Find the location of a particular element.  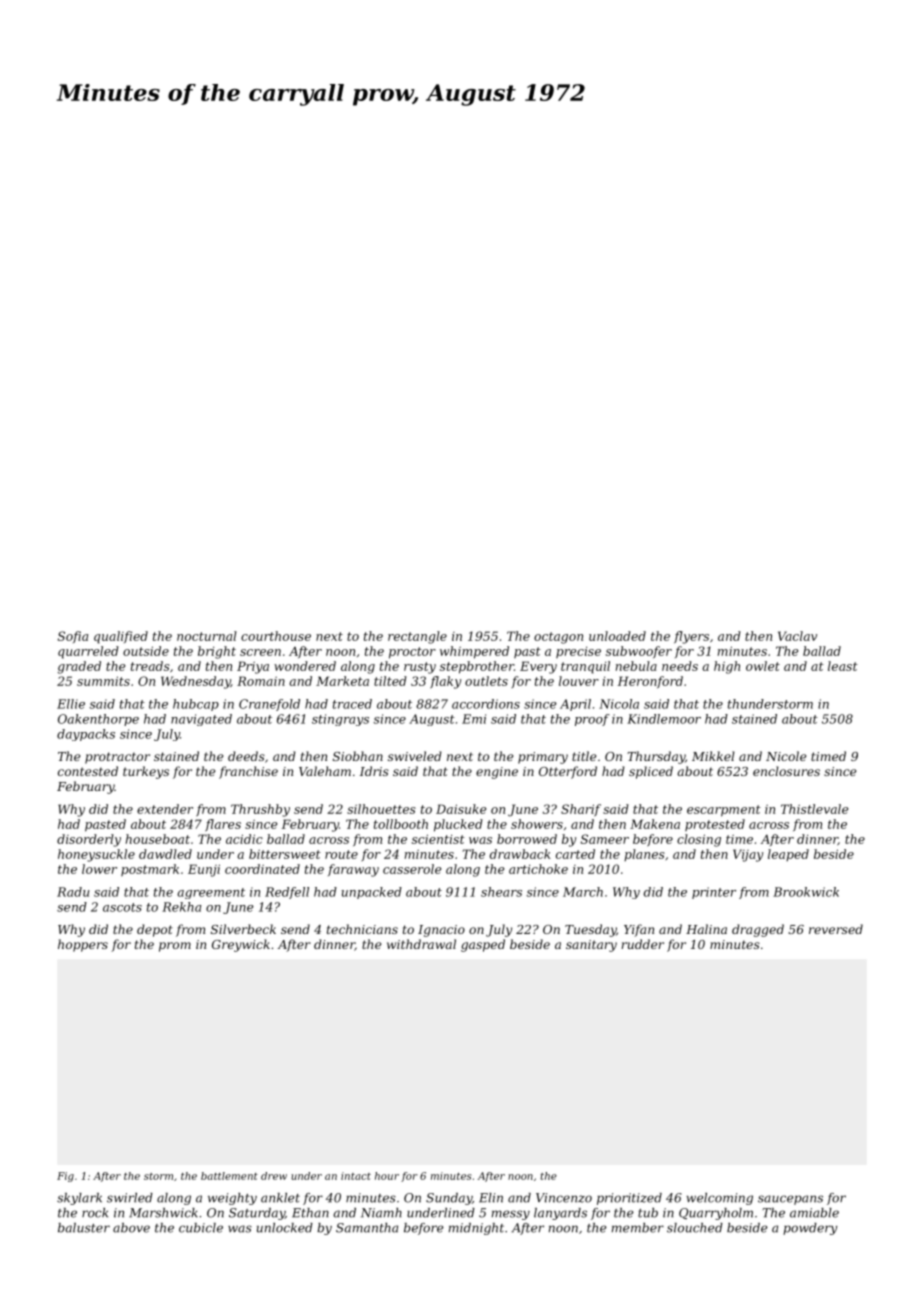

reversed is located at coordinates (836, 929).
